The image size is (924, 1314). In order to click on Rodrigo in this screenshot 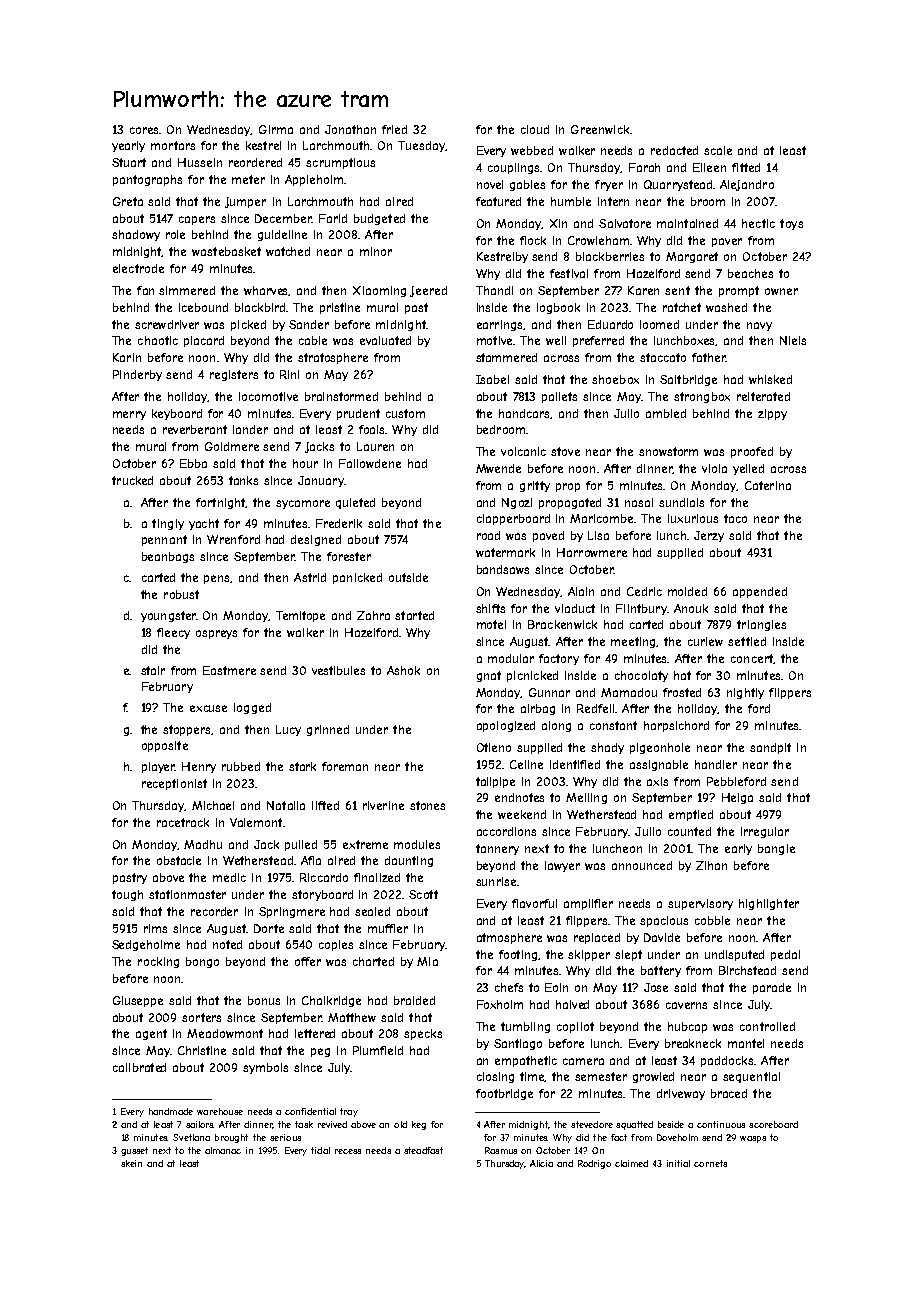, I will do `click(594, 1164)`.
